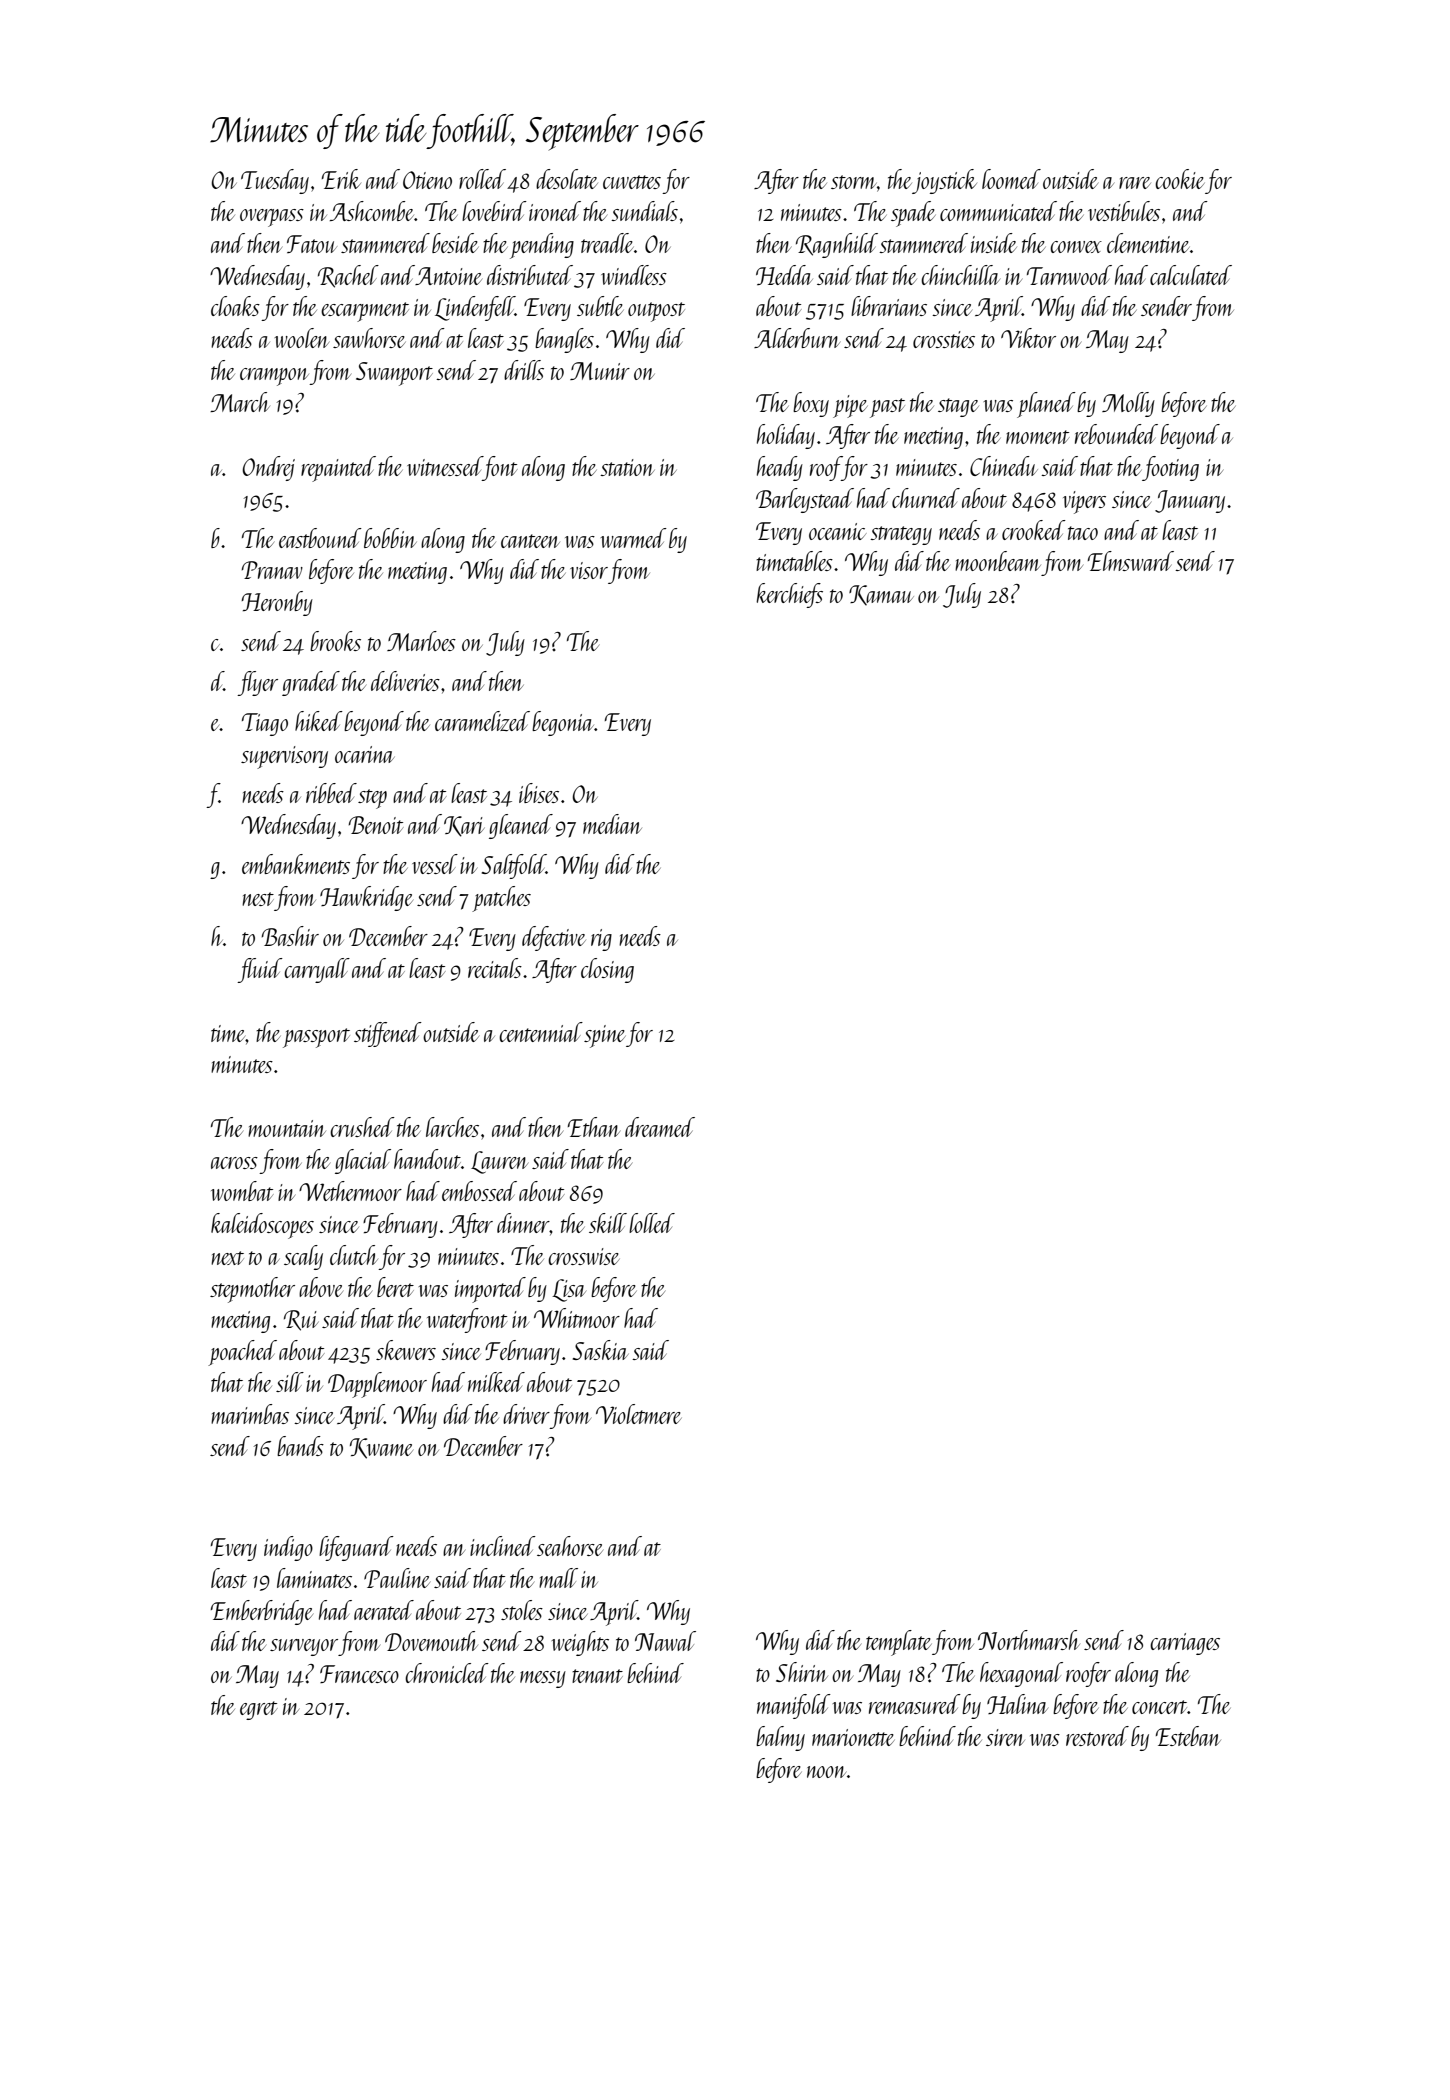 This image has width=1450, height=2100. I want to click on lolled, so click(652, 1223).
